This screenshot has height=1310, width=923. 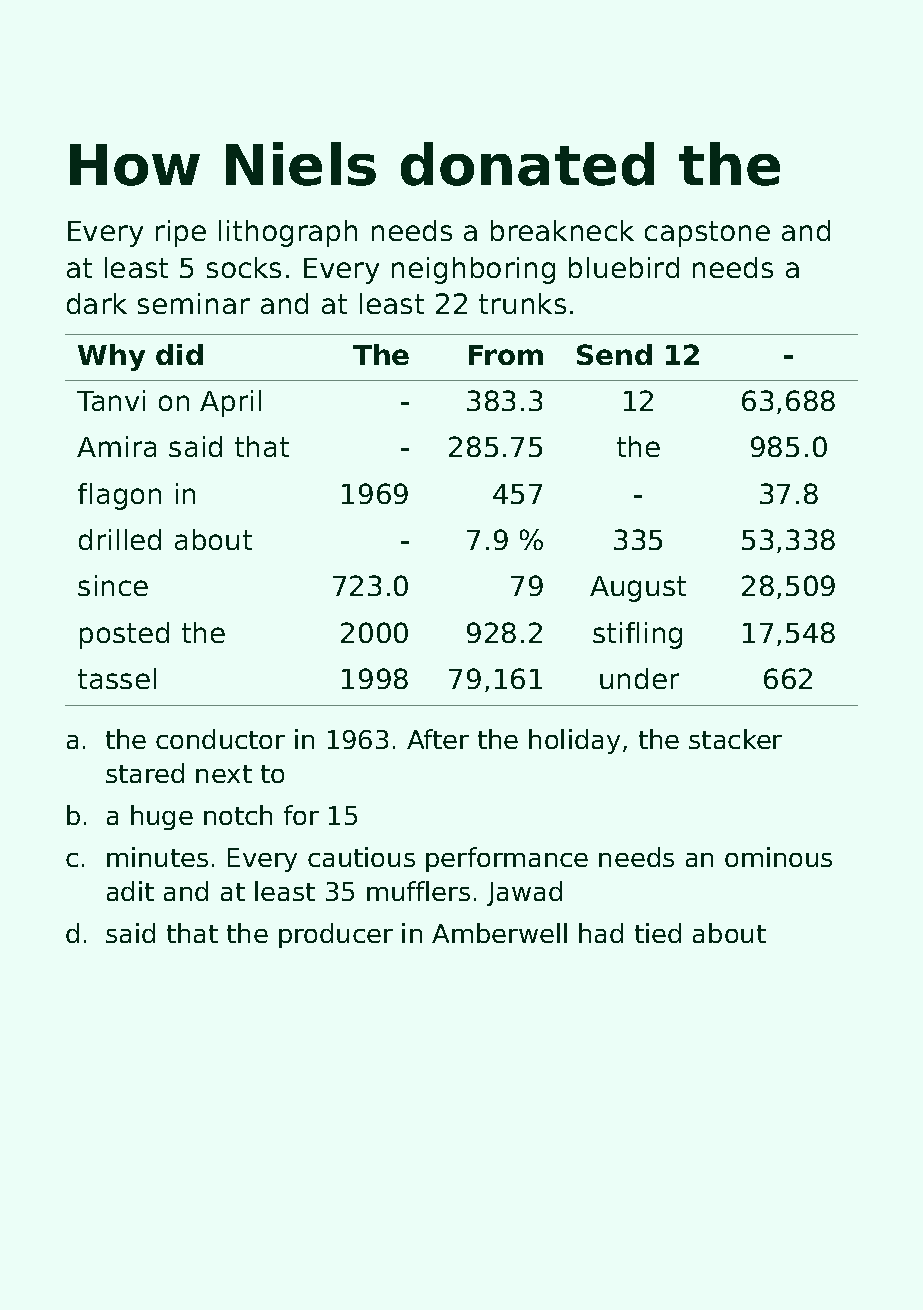 I want to click on producer, so click(x=336, y=935).
